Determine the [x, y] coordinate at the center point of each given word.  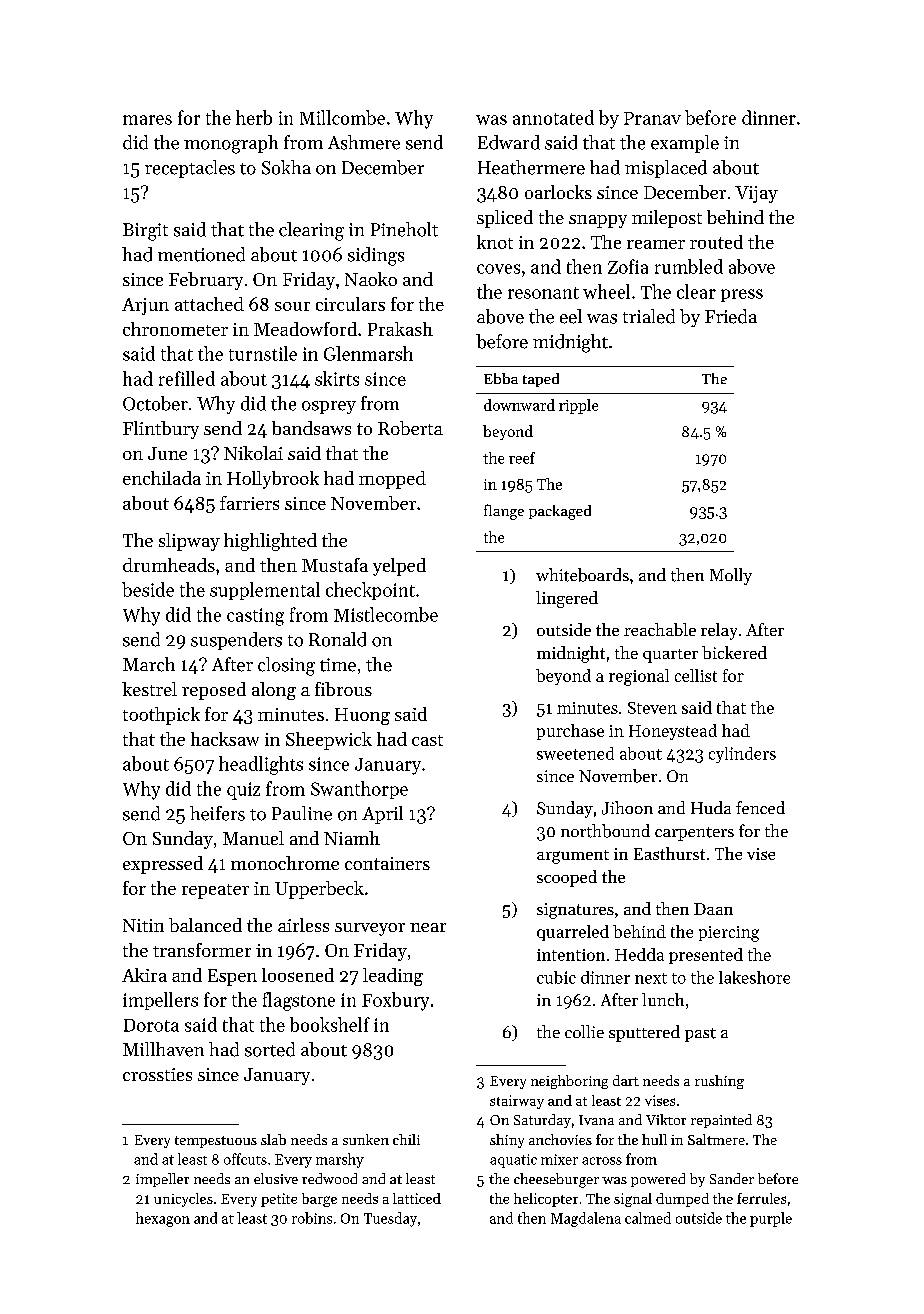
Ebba [501, 378]
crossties [157, 1074]
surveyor [370, 929]
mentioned [201, 254]
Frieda [731, 316]
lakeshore [754, 977]
